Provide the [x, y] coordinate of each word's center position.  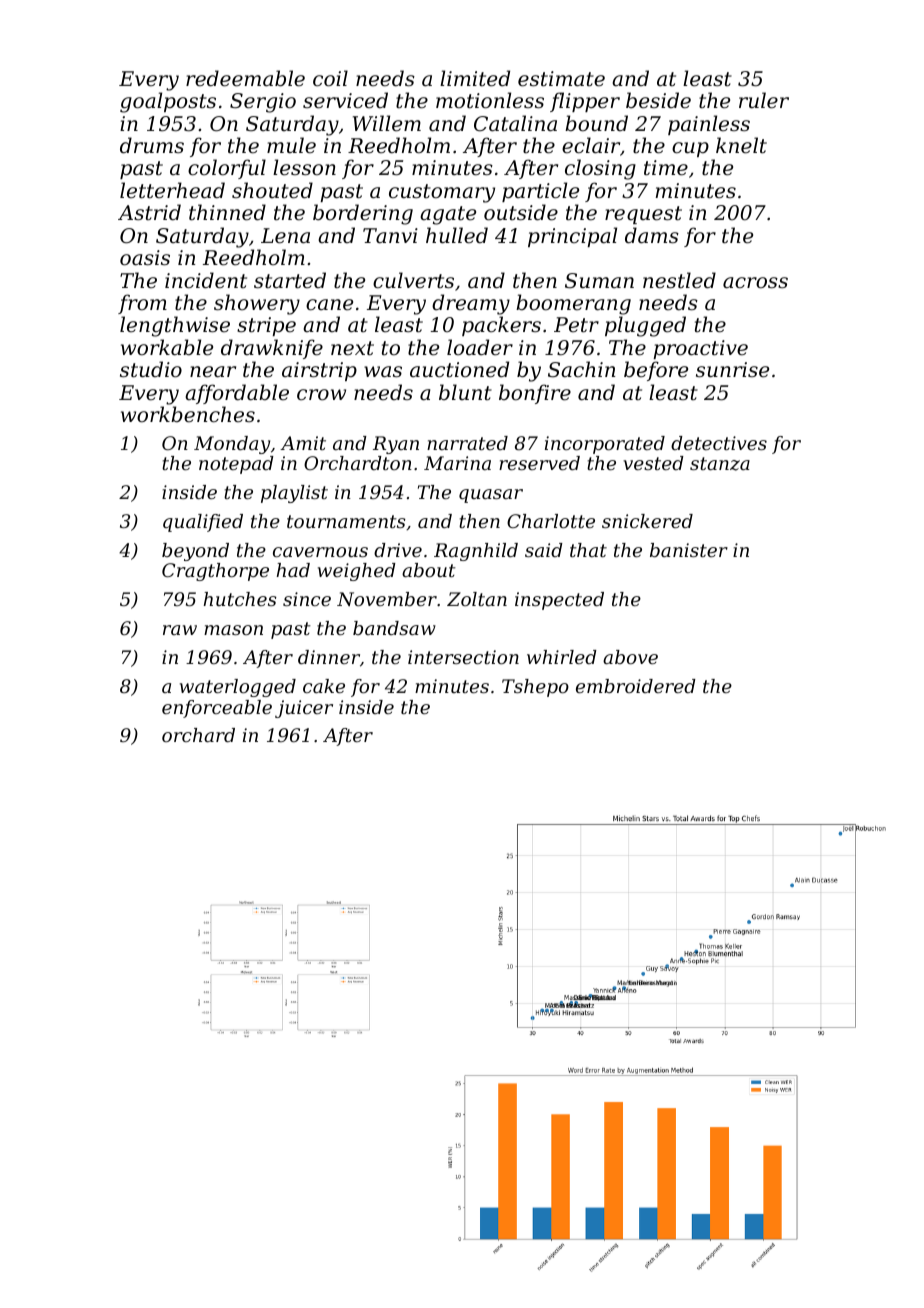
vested [653, 463]
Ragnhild [476, 552]
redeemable [245, 78]
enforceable [217, 709]
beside [658, 100]
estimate [561, 79]
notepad [236, 465]
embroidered [636, 686]
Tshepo [535, 688]
